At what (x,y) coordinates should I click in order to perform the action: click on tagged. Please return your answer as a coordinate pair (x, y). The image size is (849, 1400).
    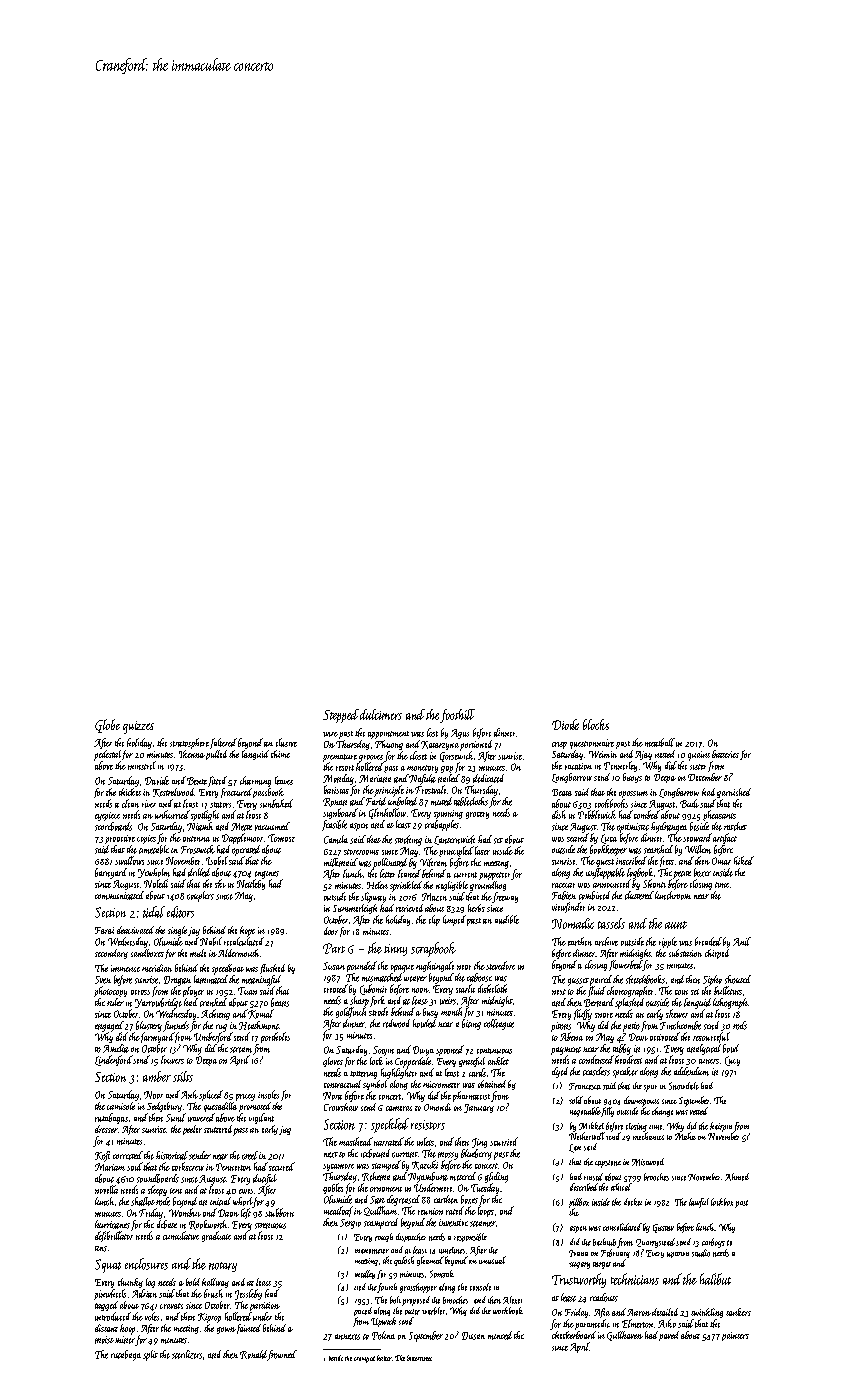
    Looking at the image, I should click on (106, 1306).
